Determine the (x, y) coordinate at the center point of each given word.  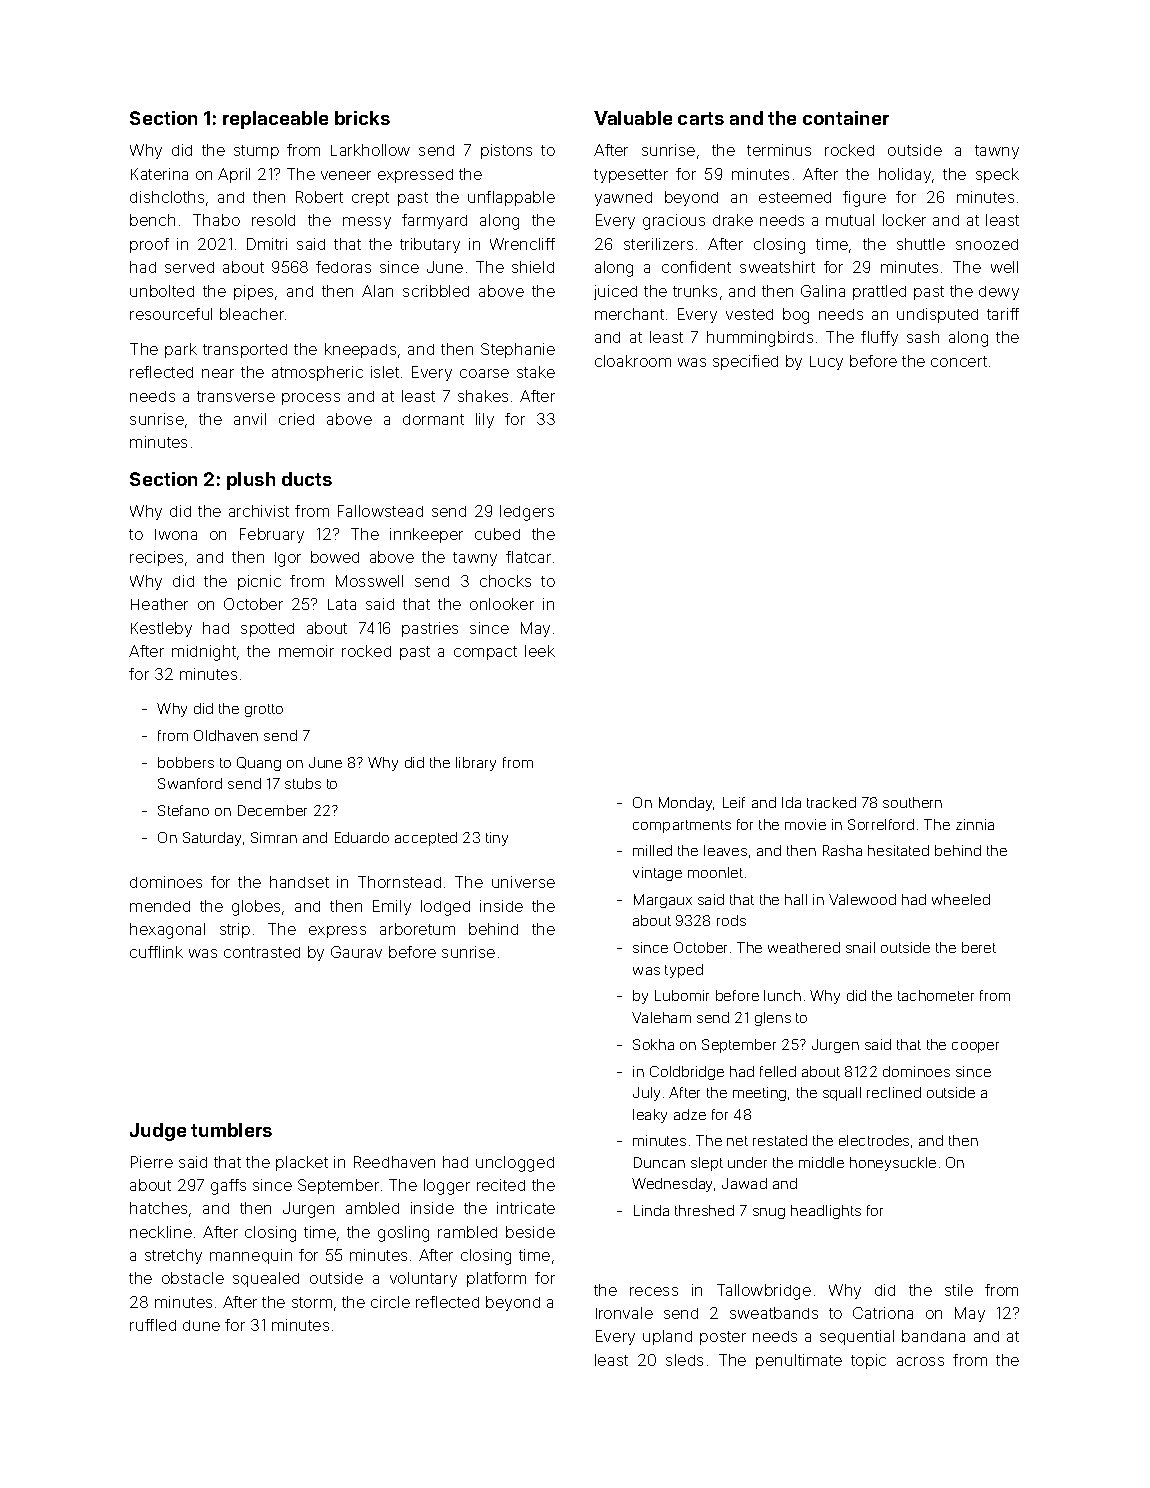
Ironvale (624, 1313)
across (920, 1361)
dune (201, 1325)
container (846, 118)
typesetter (631, 176)
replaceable (275, 120)
